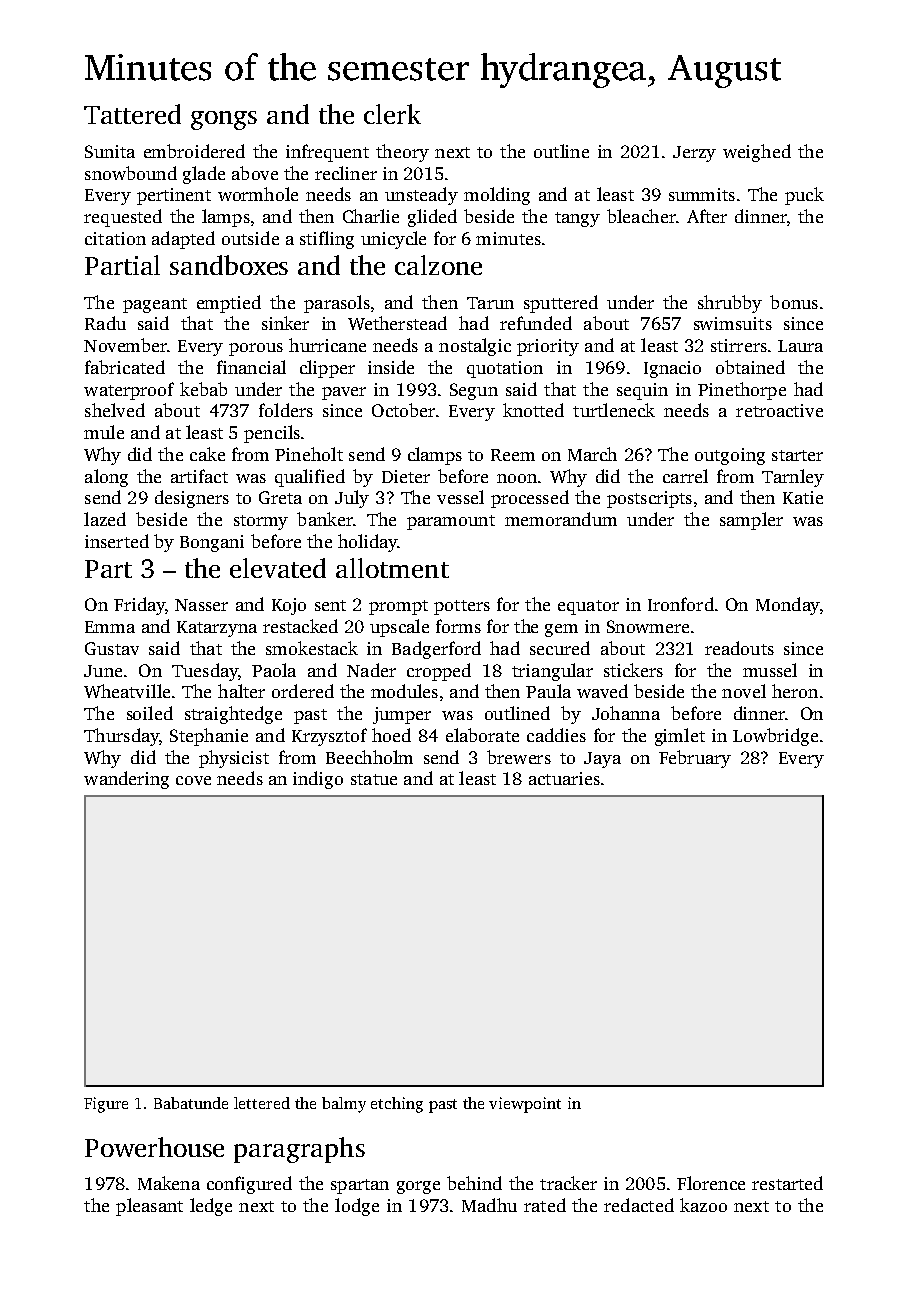  Describe the element at coordinates (368, 543) in the screenshot. I see `holiday` at that location.
